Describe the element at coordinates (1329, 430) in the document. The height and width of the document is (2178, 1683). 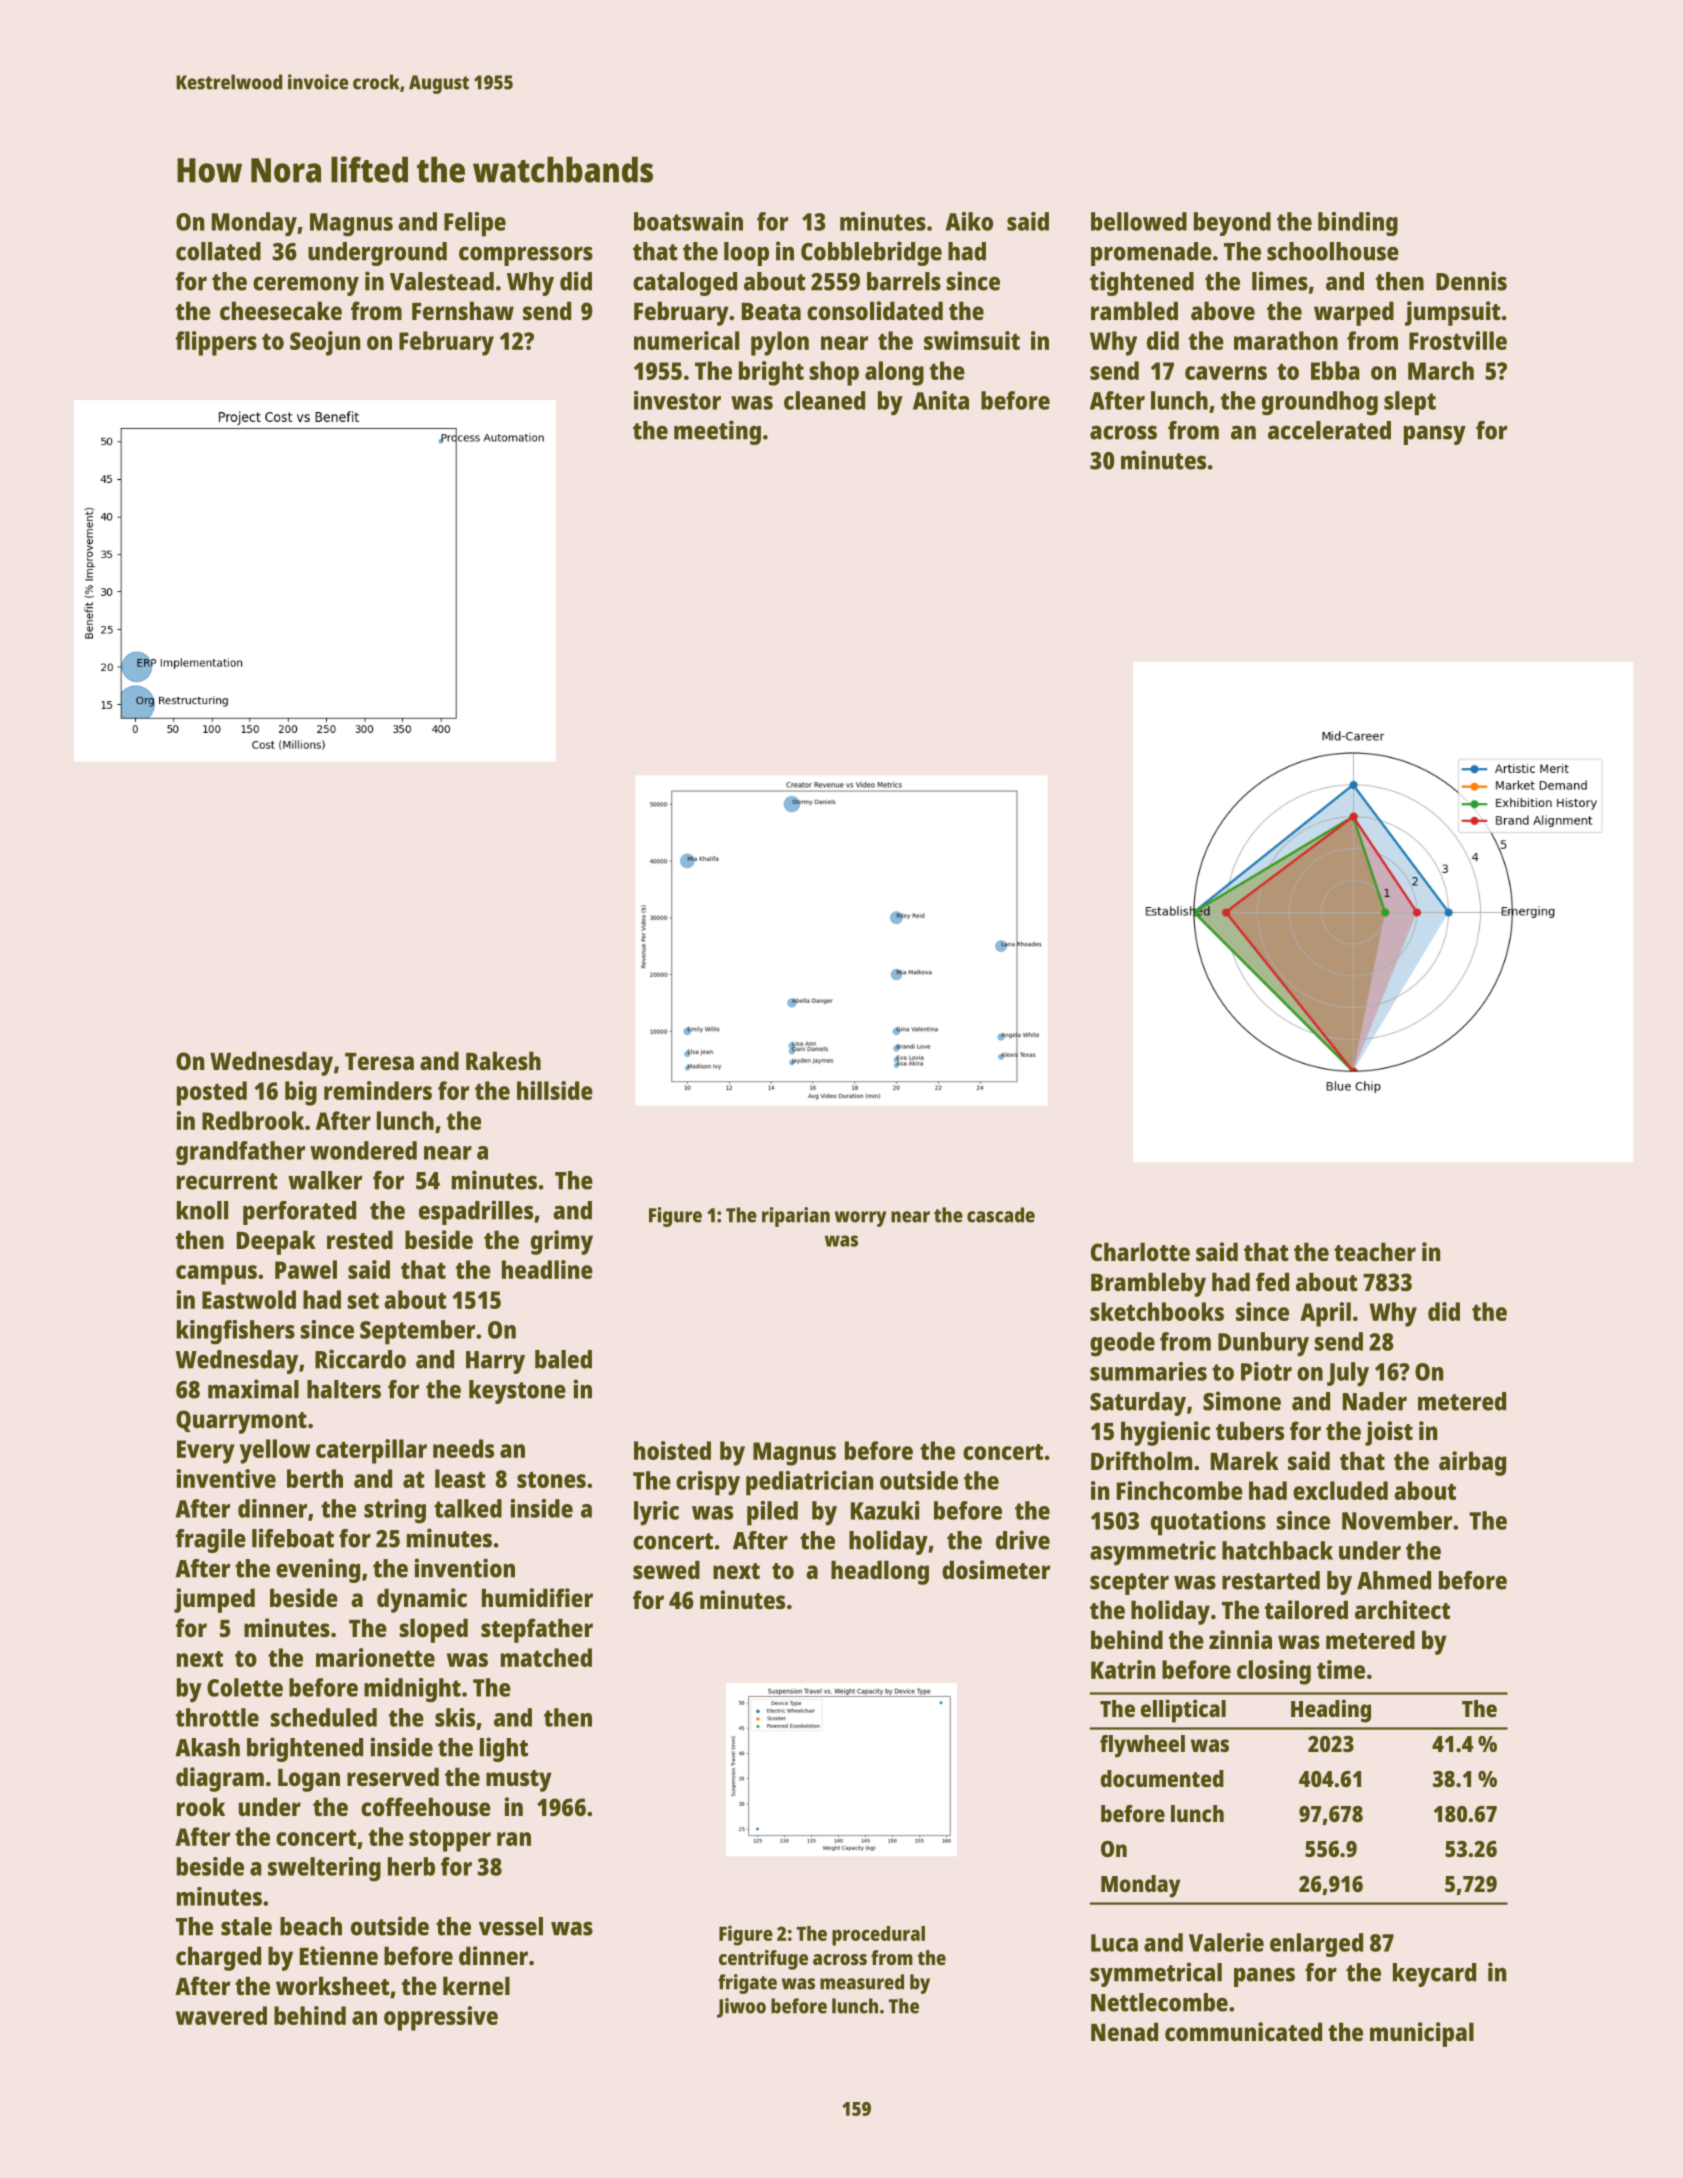
I see `accelerated` at that location.
